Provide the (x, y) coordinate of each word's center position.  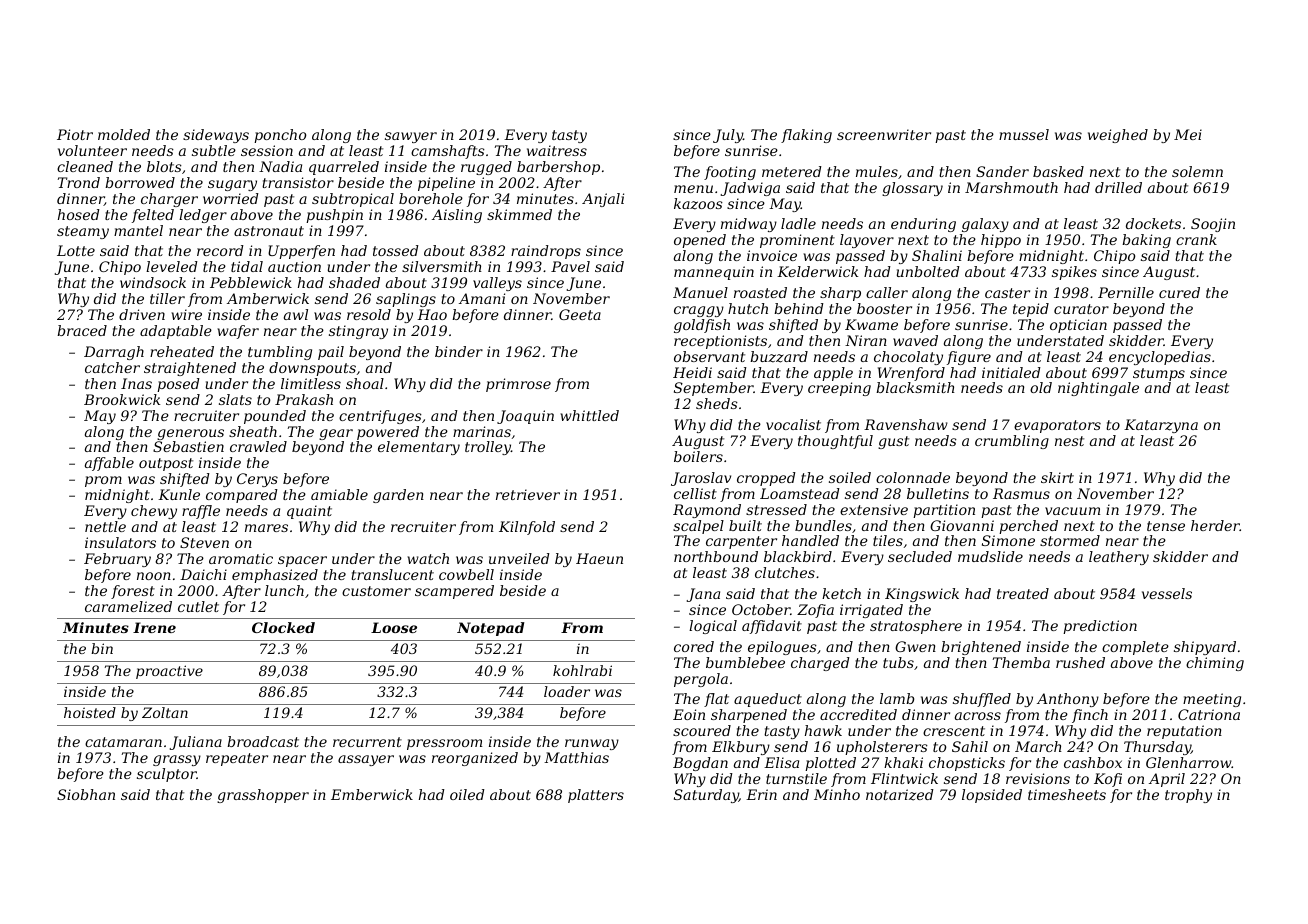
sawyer (411, 137)
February (117, 560)
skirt (1057, 477)
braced (82, 330)
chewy (154, 512)
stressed (776, 509)
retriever (528, 494)
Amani (482, 298)
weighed (1118, 136)
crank (1196, 239)
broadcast (263, 741)
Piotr (75, 134)
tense (1166, 526)
